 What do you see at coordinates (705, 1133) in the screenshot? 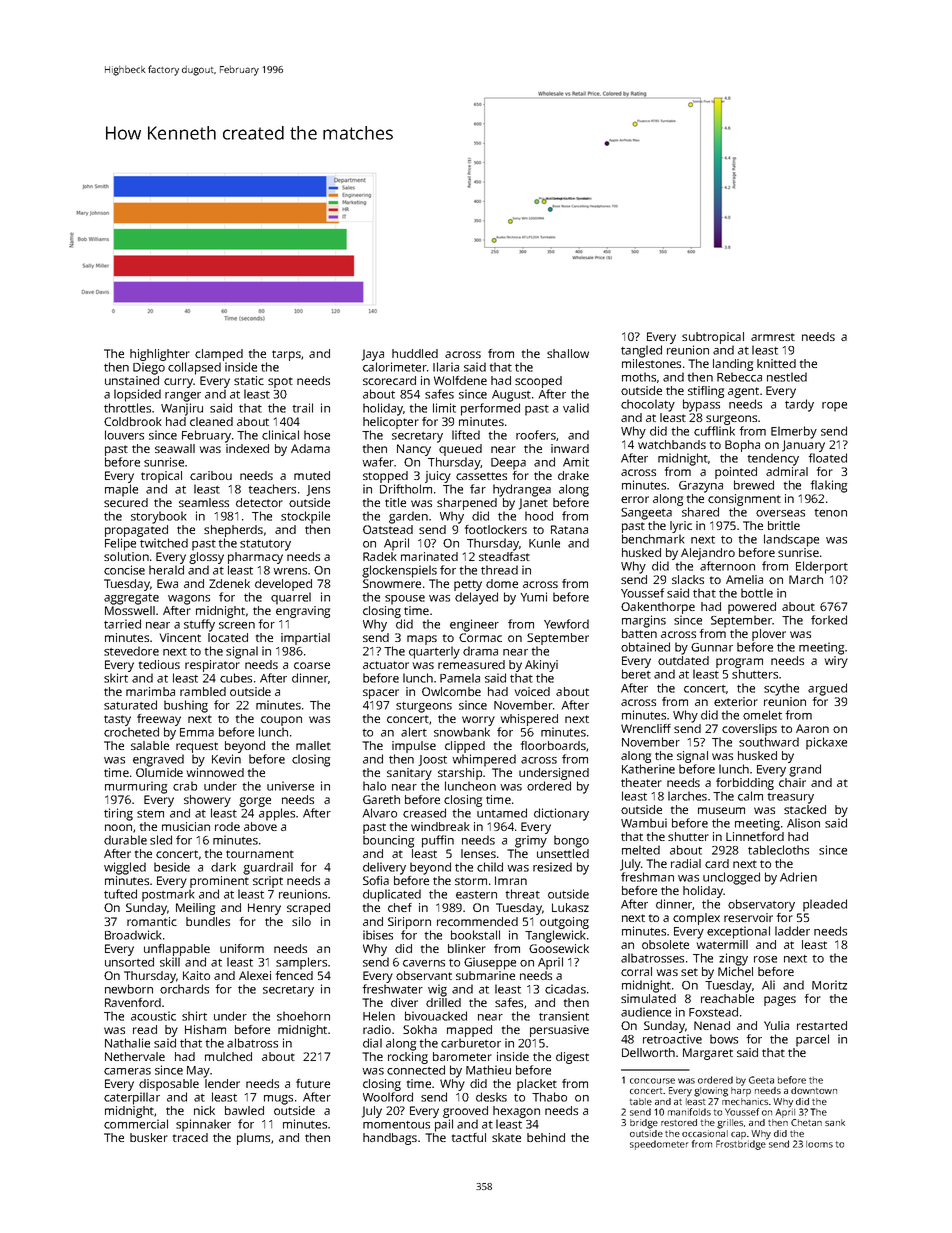
I see `occasional` at bounding box center [705, 1133].
